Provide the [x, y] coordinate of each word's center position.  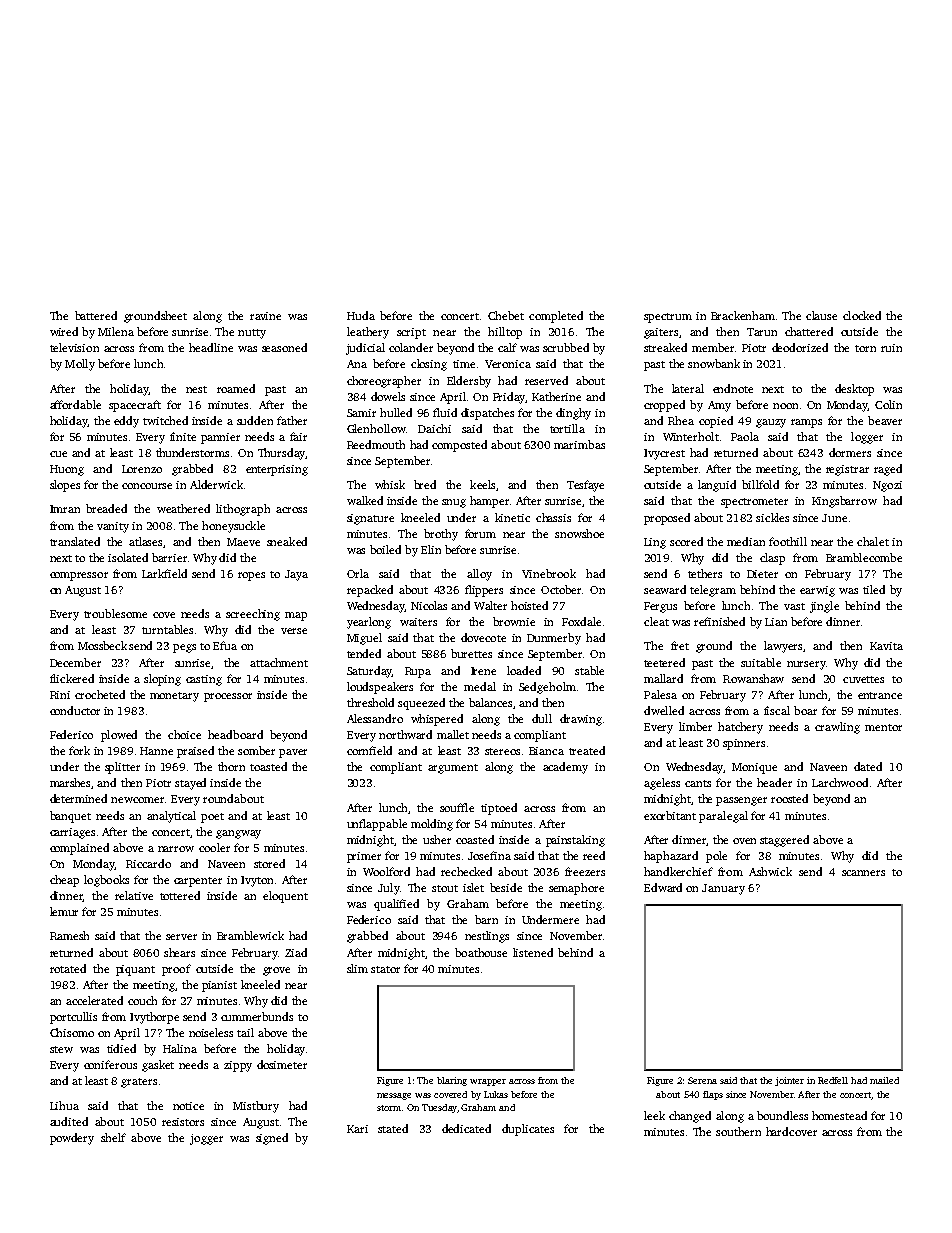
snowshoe [579, 533]
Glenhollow [376, 428]
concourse [147, 486]
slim [357, 968]
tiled [874, 589]
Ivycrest [664, 454]
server [181, 937]
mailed [884, 1080]
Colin [888, 404]
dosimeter [282, 1064]
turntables [167, 629]
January [723, 889]
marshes [71, 783]
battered [96, 315]
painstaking [575, 841]
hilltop [505, 333]
